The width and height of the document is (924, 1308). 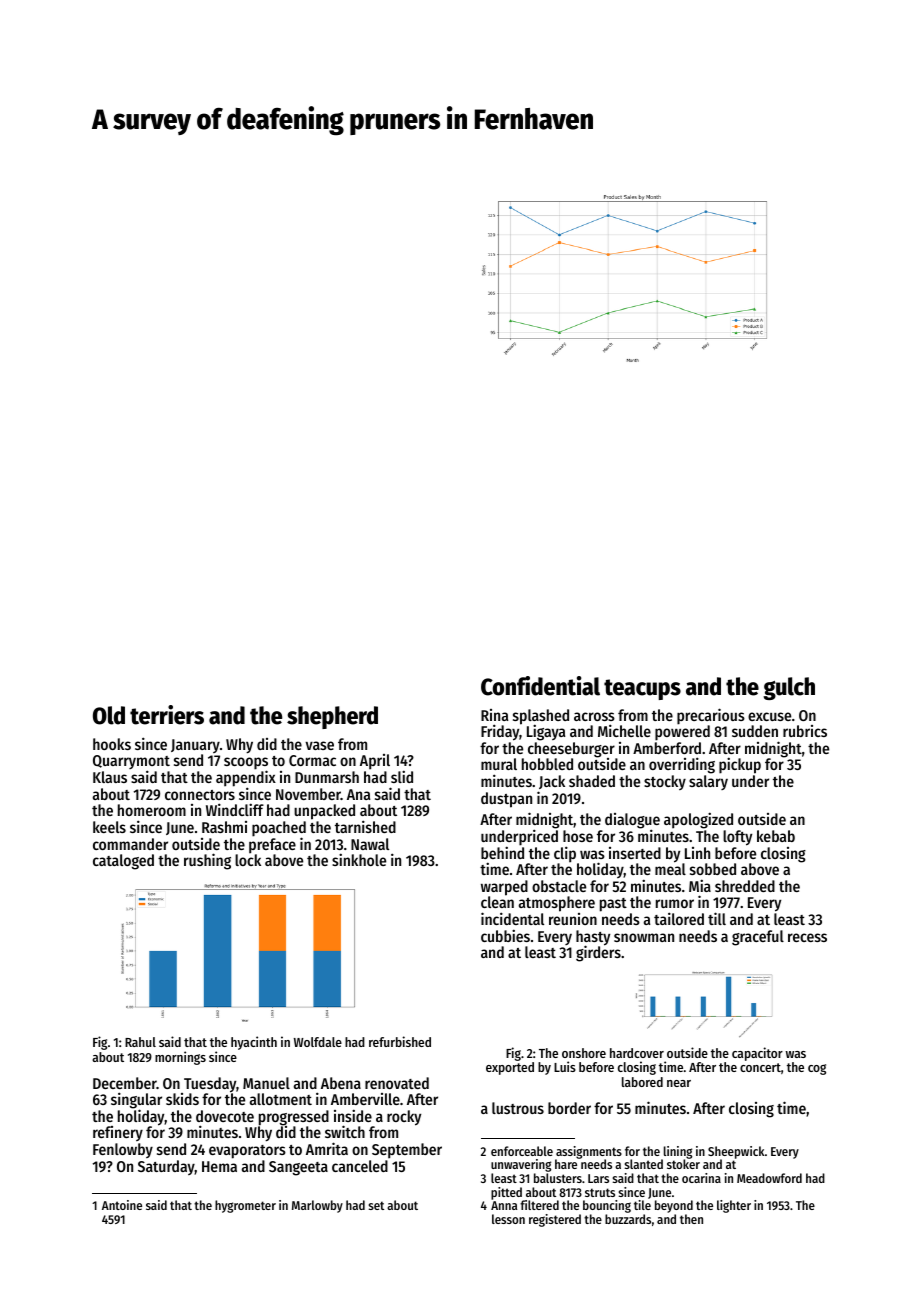 What do you see at coordinates (734, 1206) in the document?
I see `lighter` at bounding box center [734, 1206].
